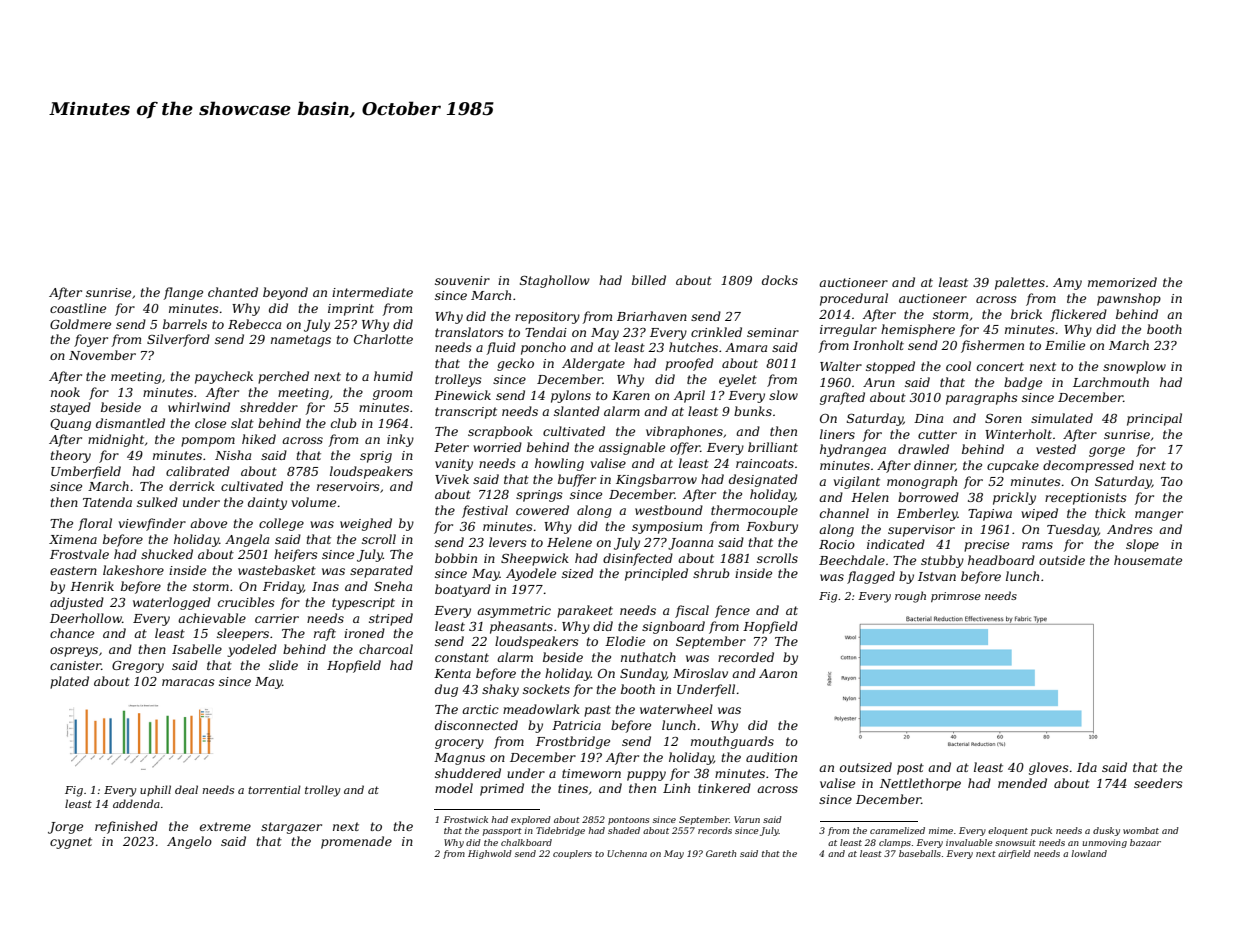 The width and height of the screenshot is (1233, 952). Describe the element at coordinates (526, 842) in the screenshot. I see `chalkboard` at that location.
